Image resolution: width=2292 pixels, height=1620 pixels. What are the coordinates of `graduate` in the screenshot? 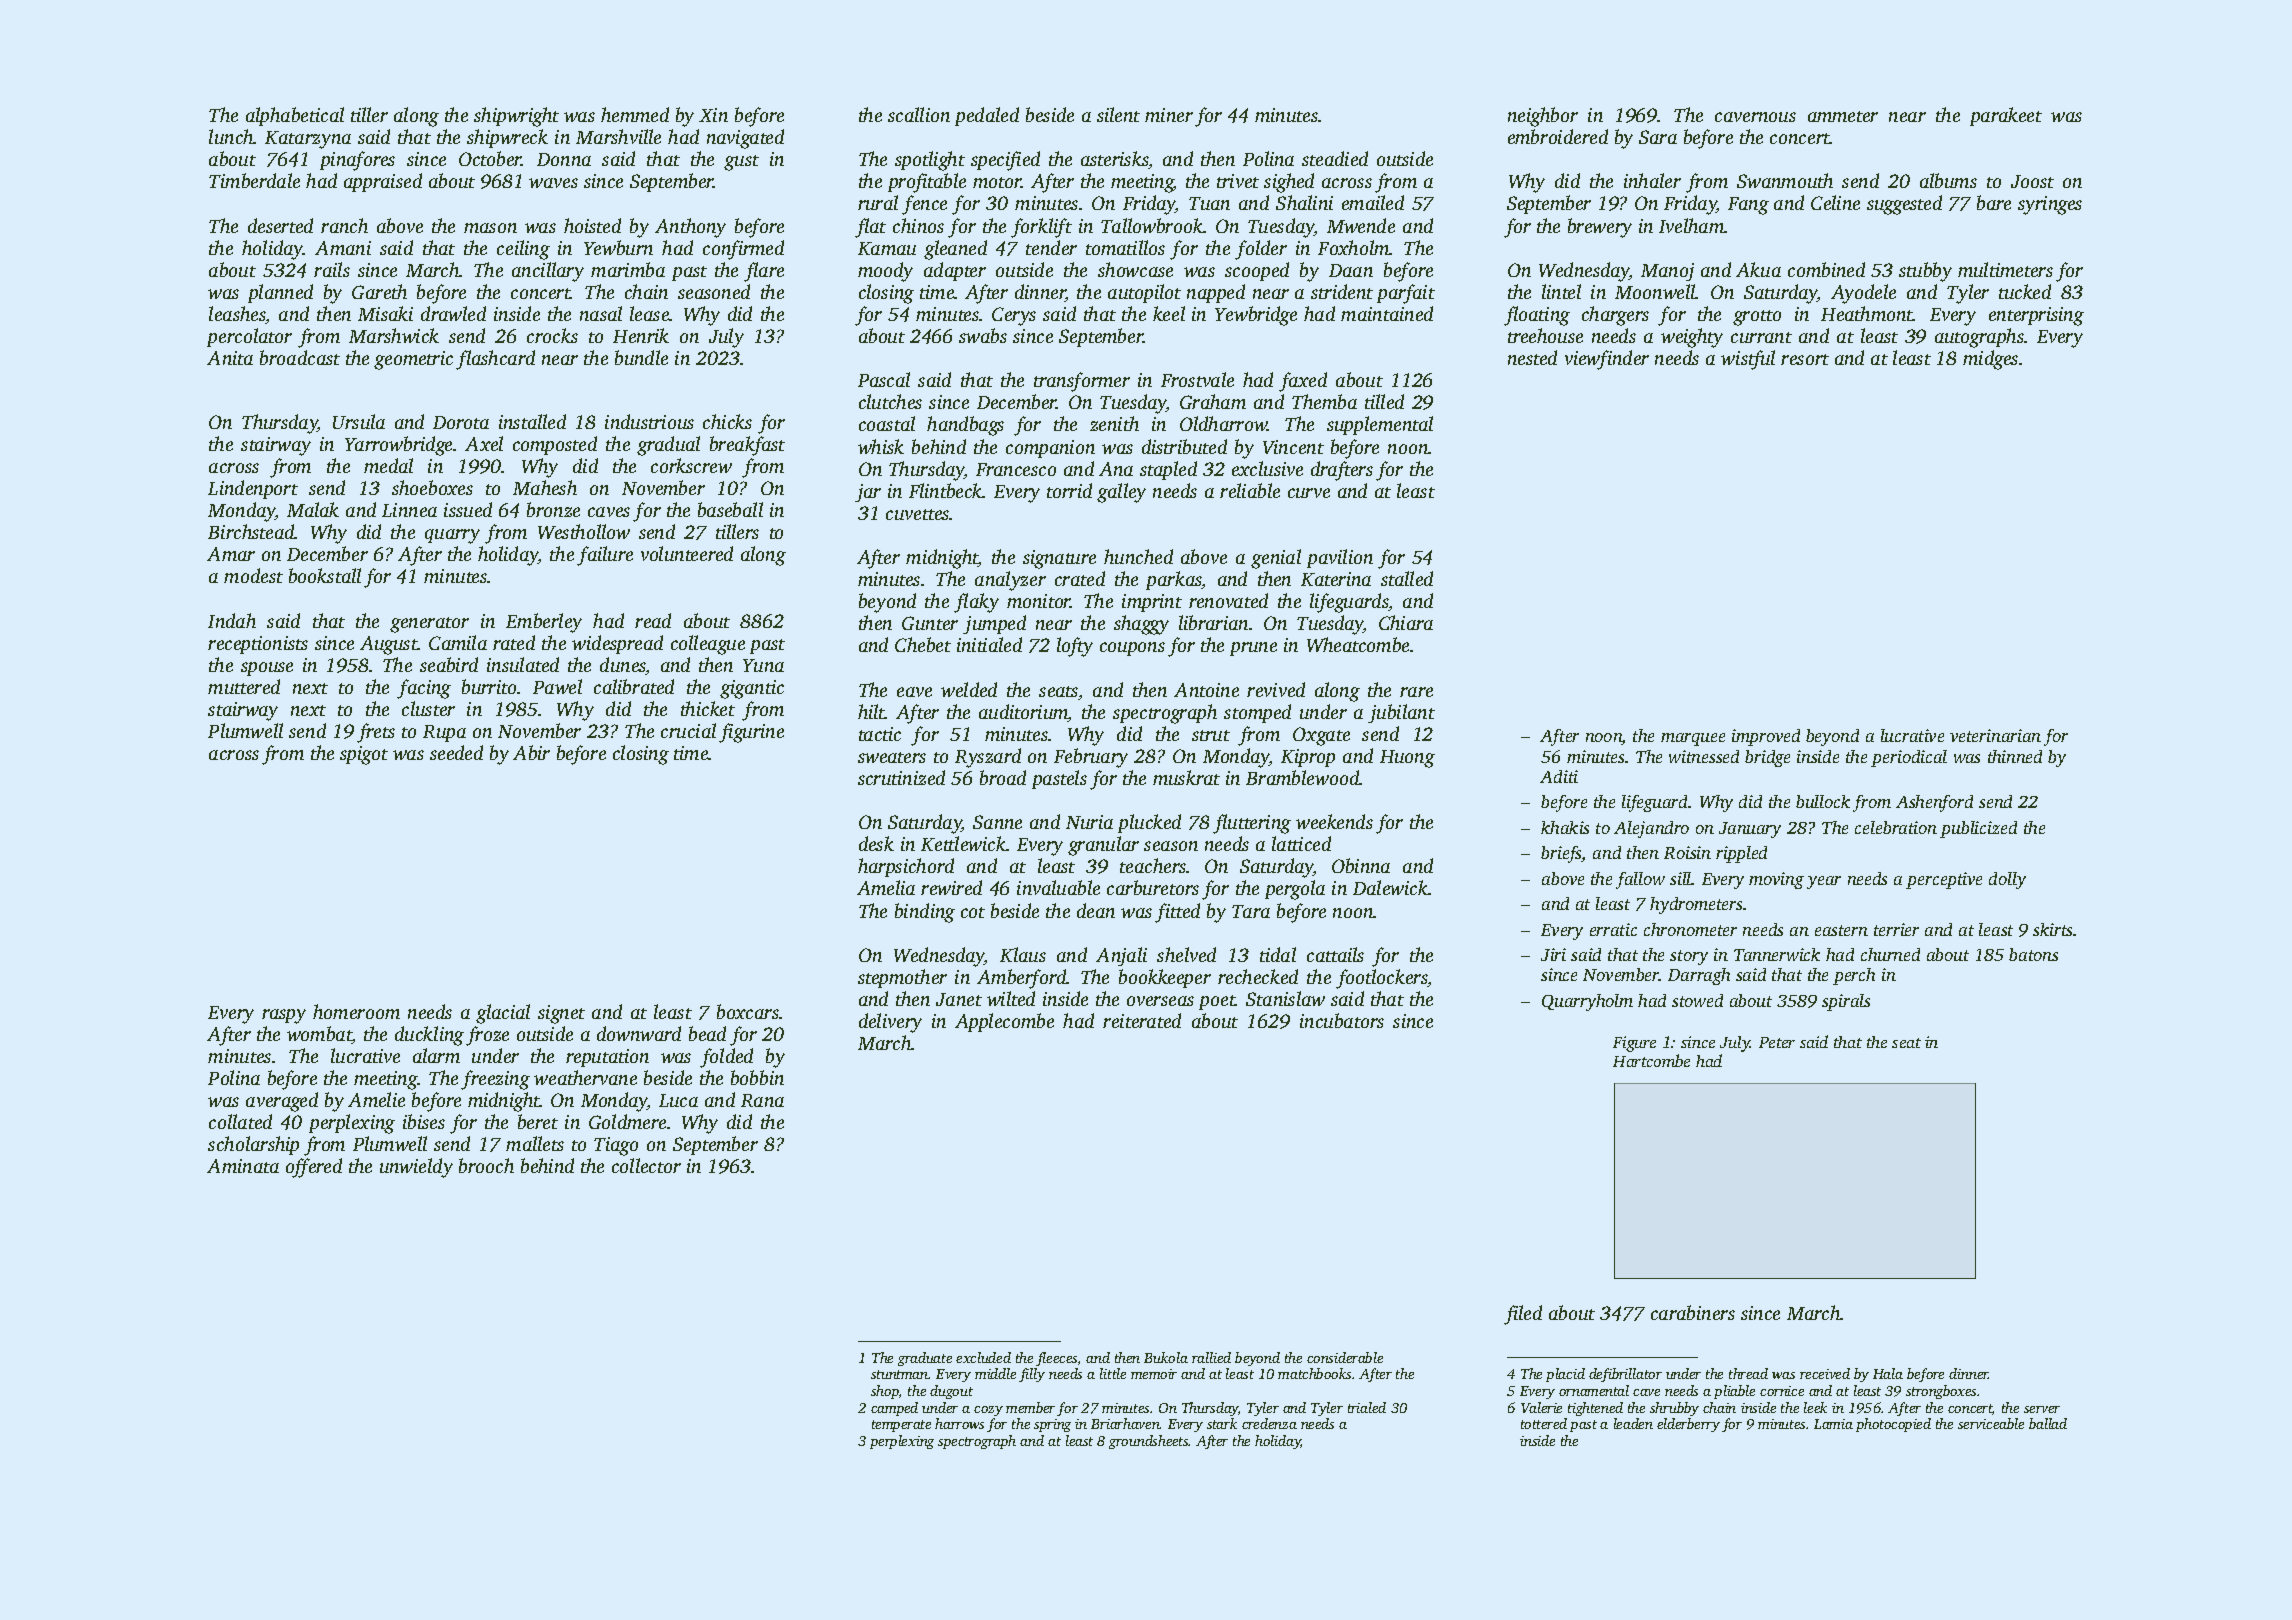 It's located at (925, 1359).
